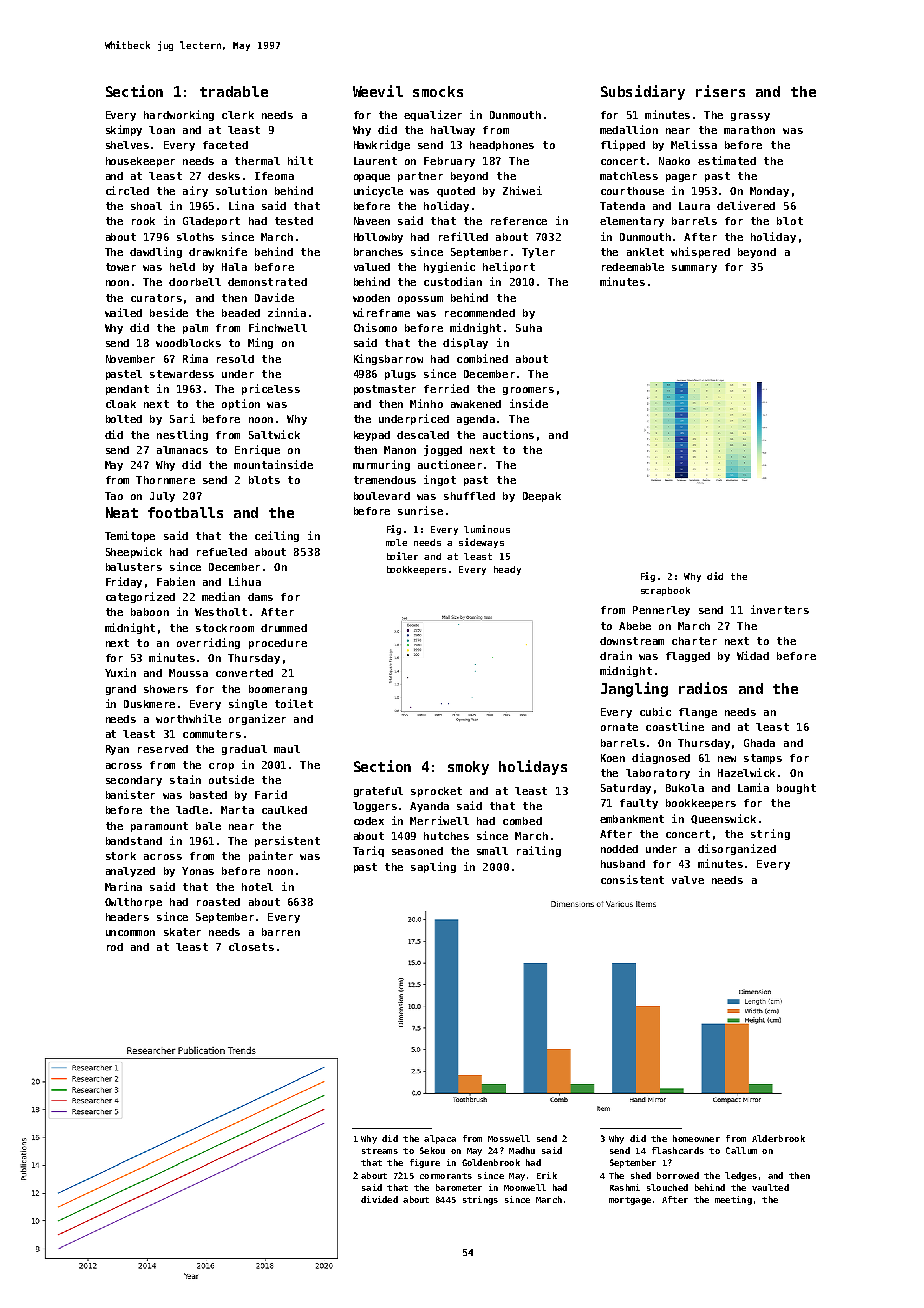  I want to click on consistent, so click(632, 879).
